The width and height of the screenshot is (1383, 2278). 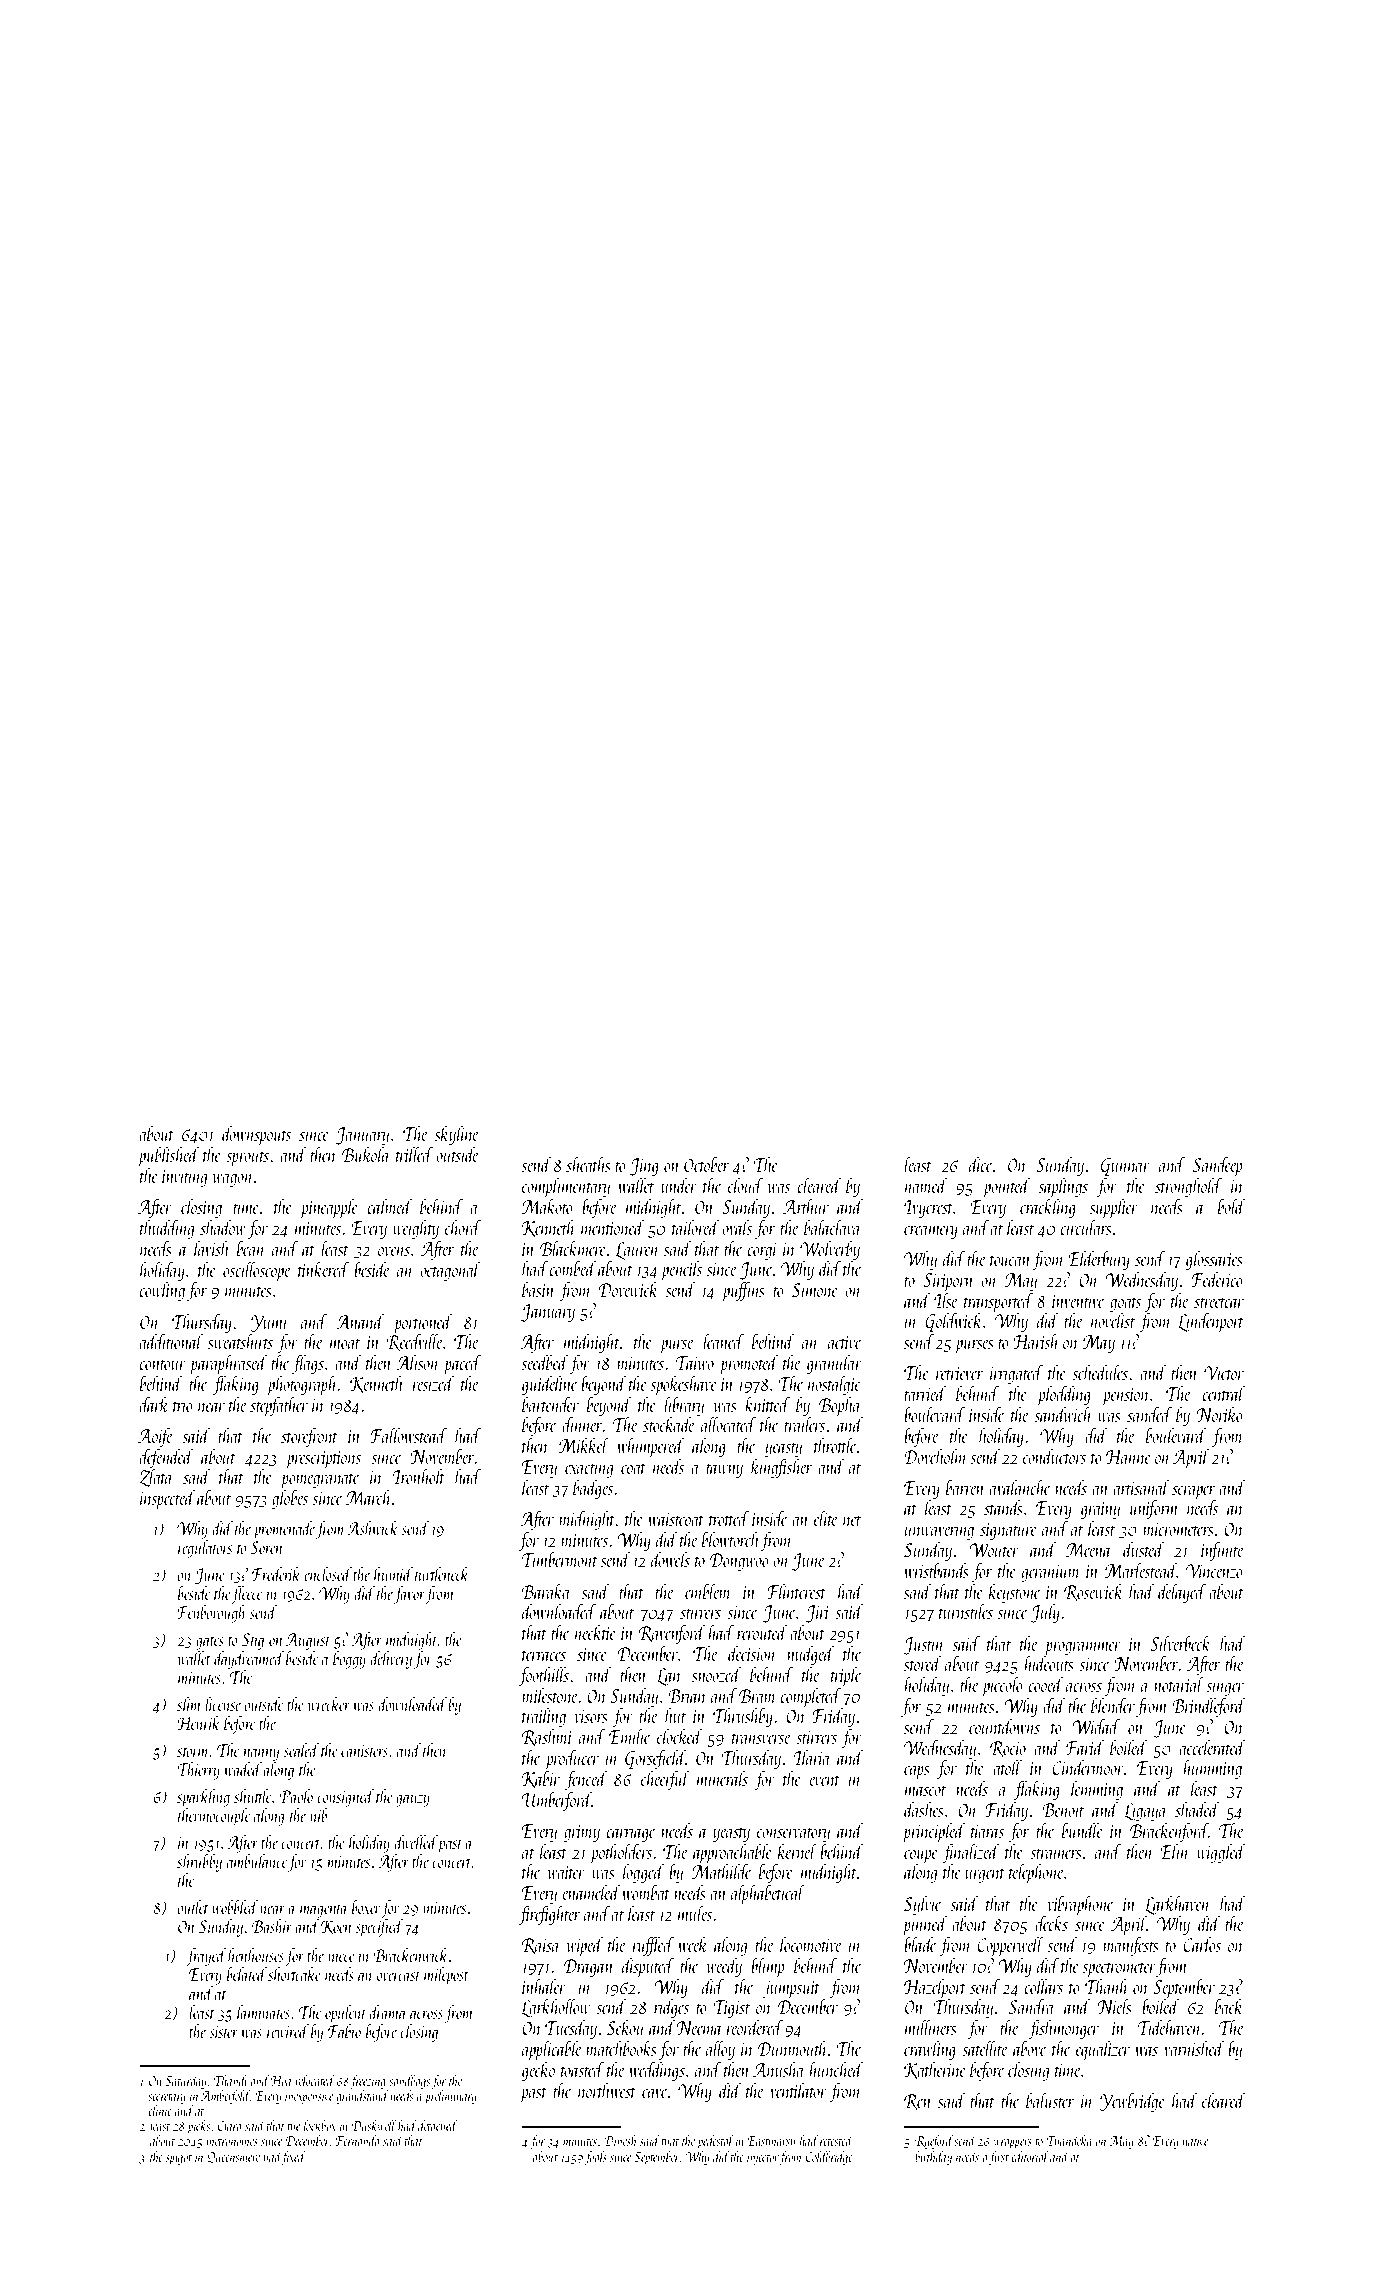 I want to click on Coldbridge, so click(x=829, y=2158).
